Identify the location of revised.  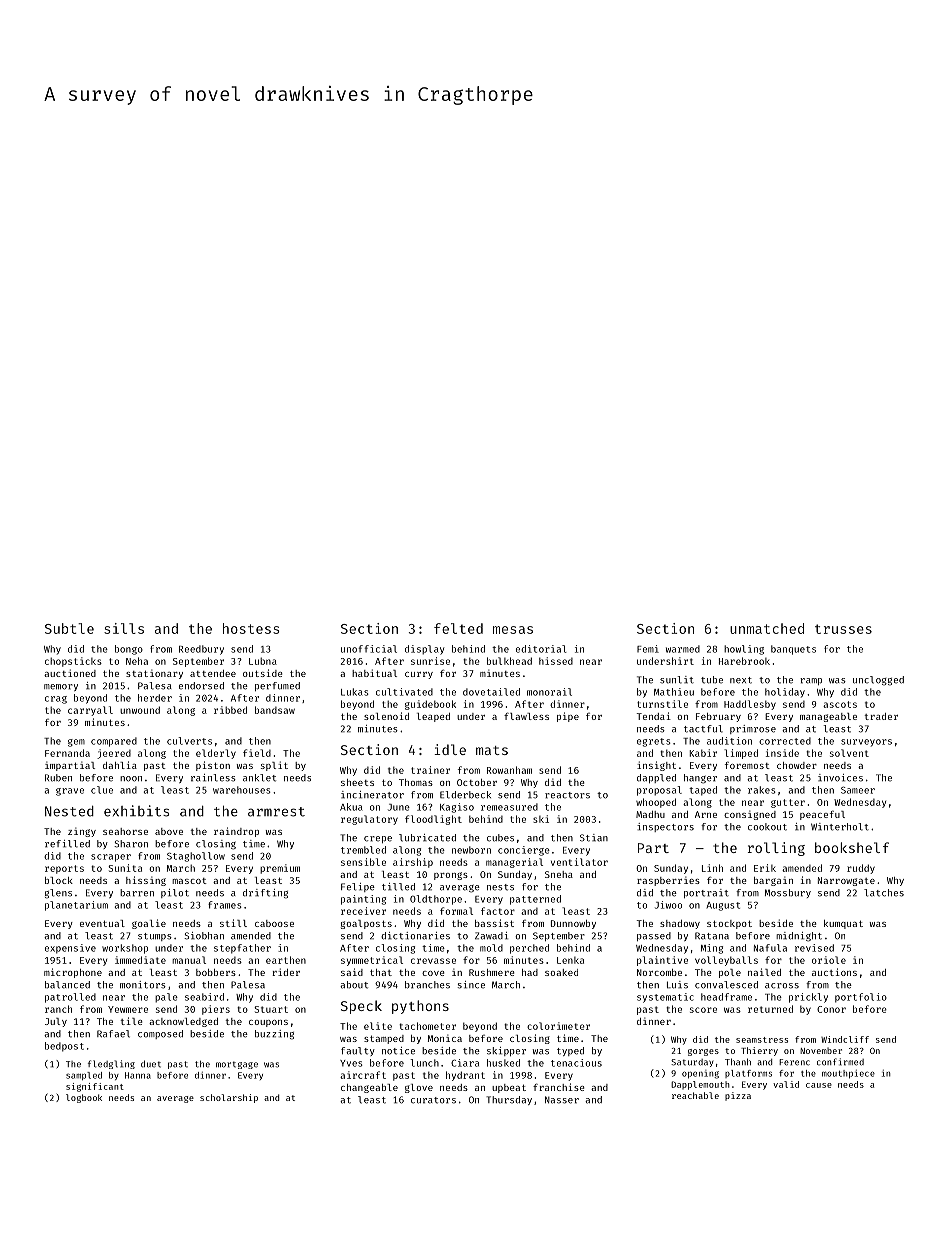
(814, 948).
